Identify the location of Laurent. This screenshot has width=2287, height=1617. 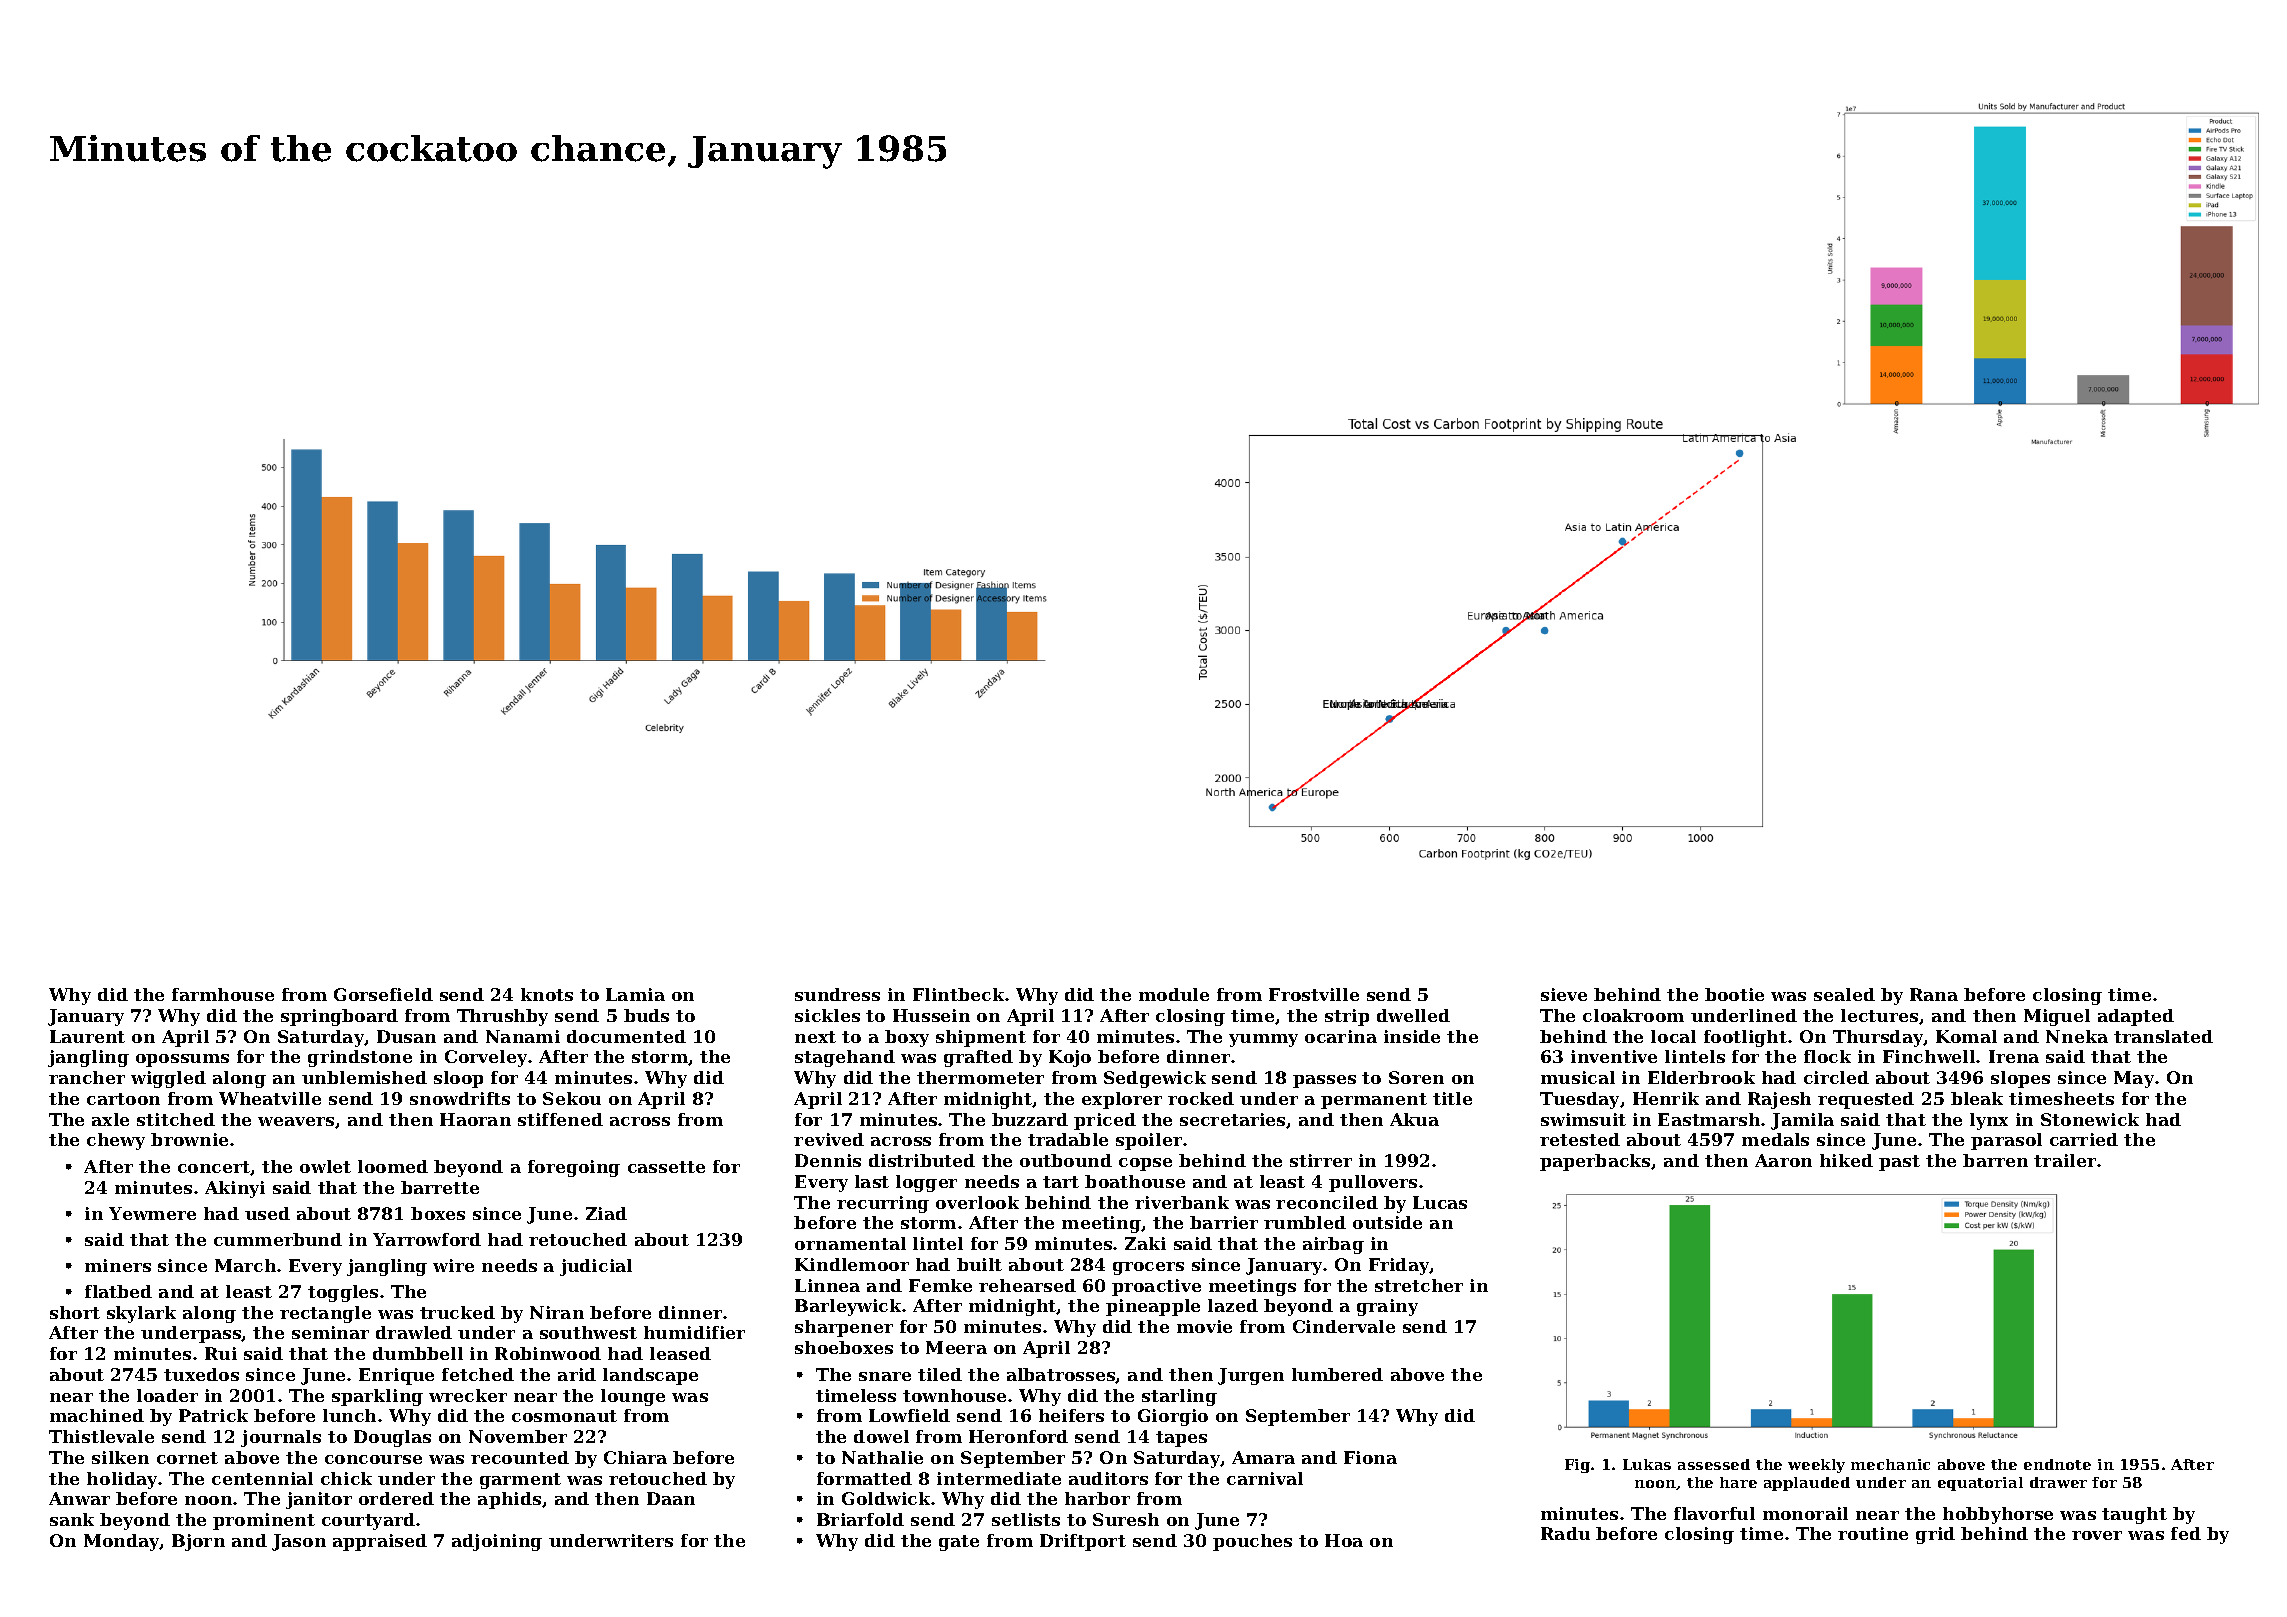
(87, 1036).
